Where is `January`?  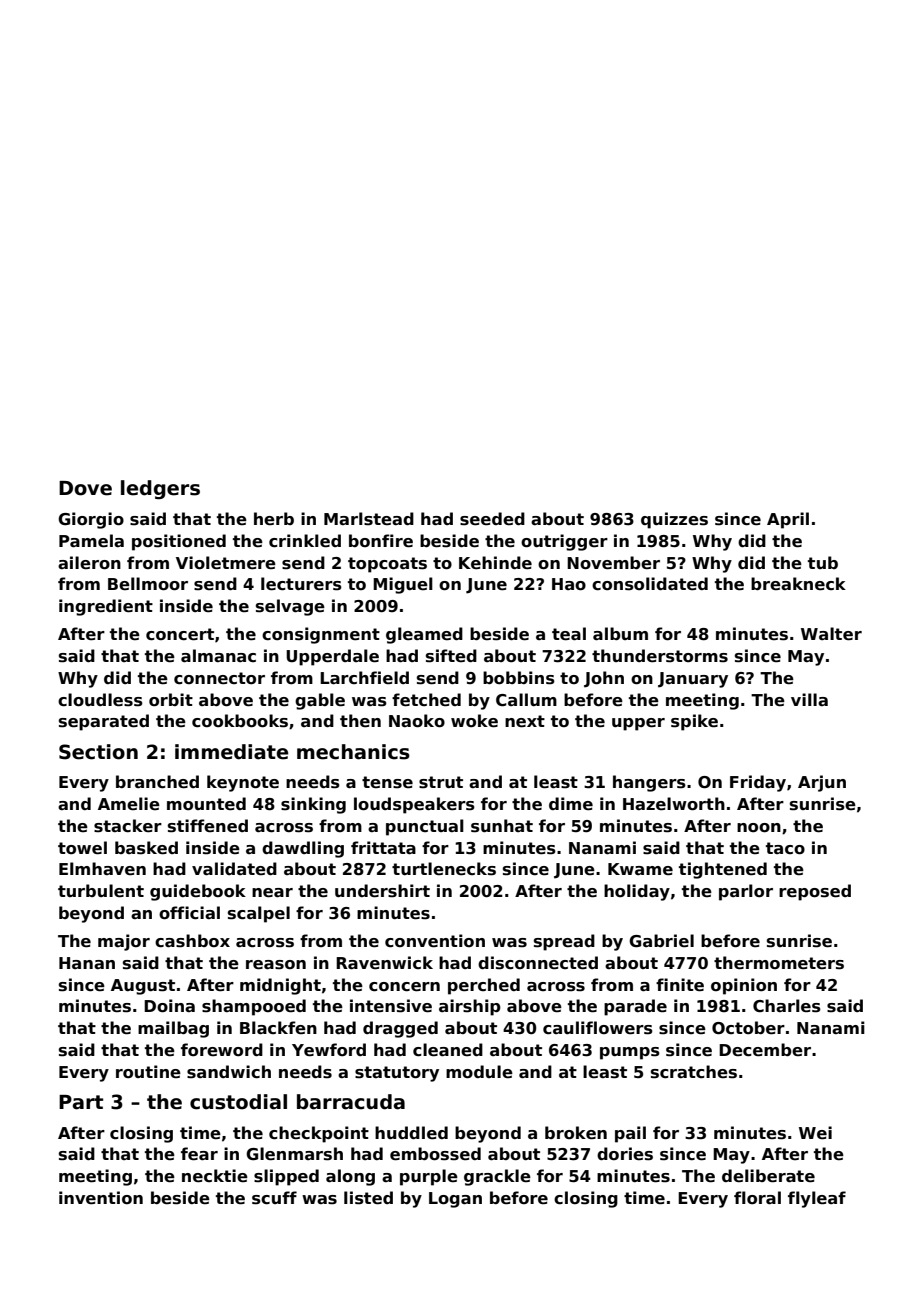 January is located at coordinates (693, 680).
